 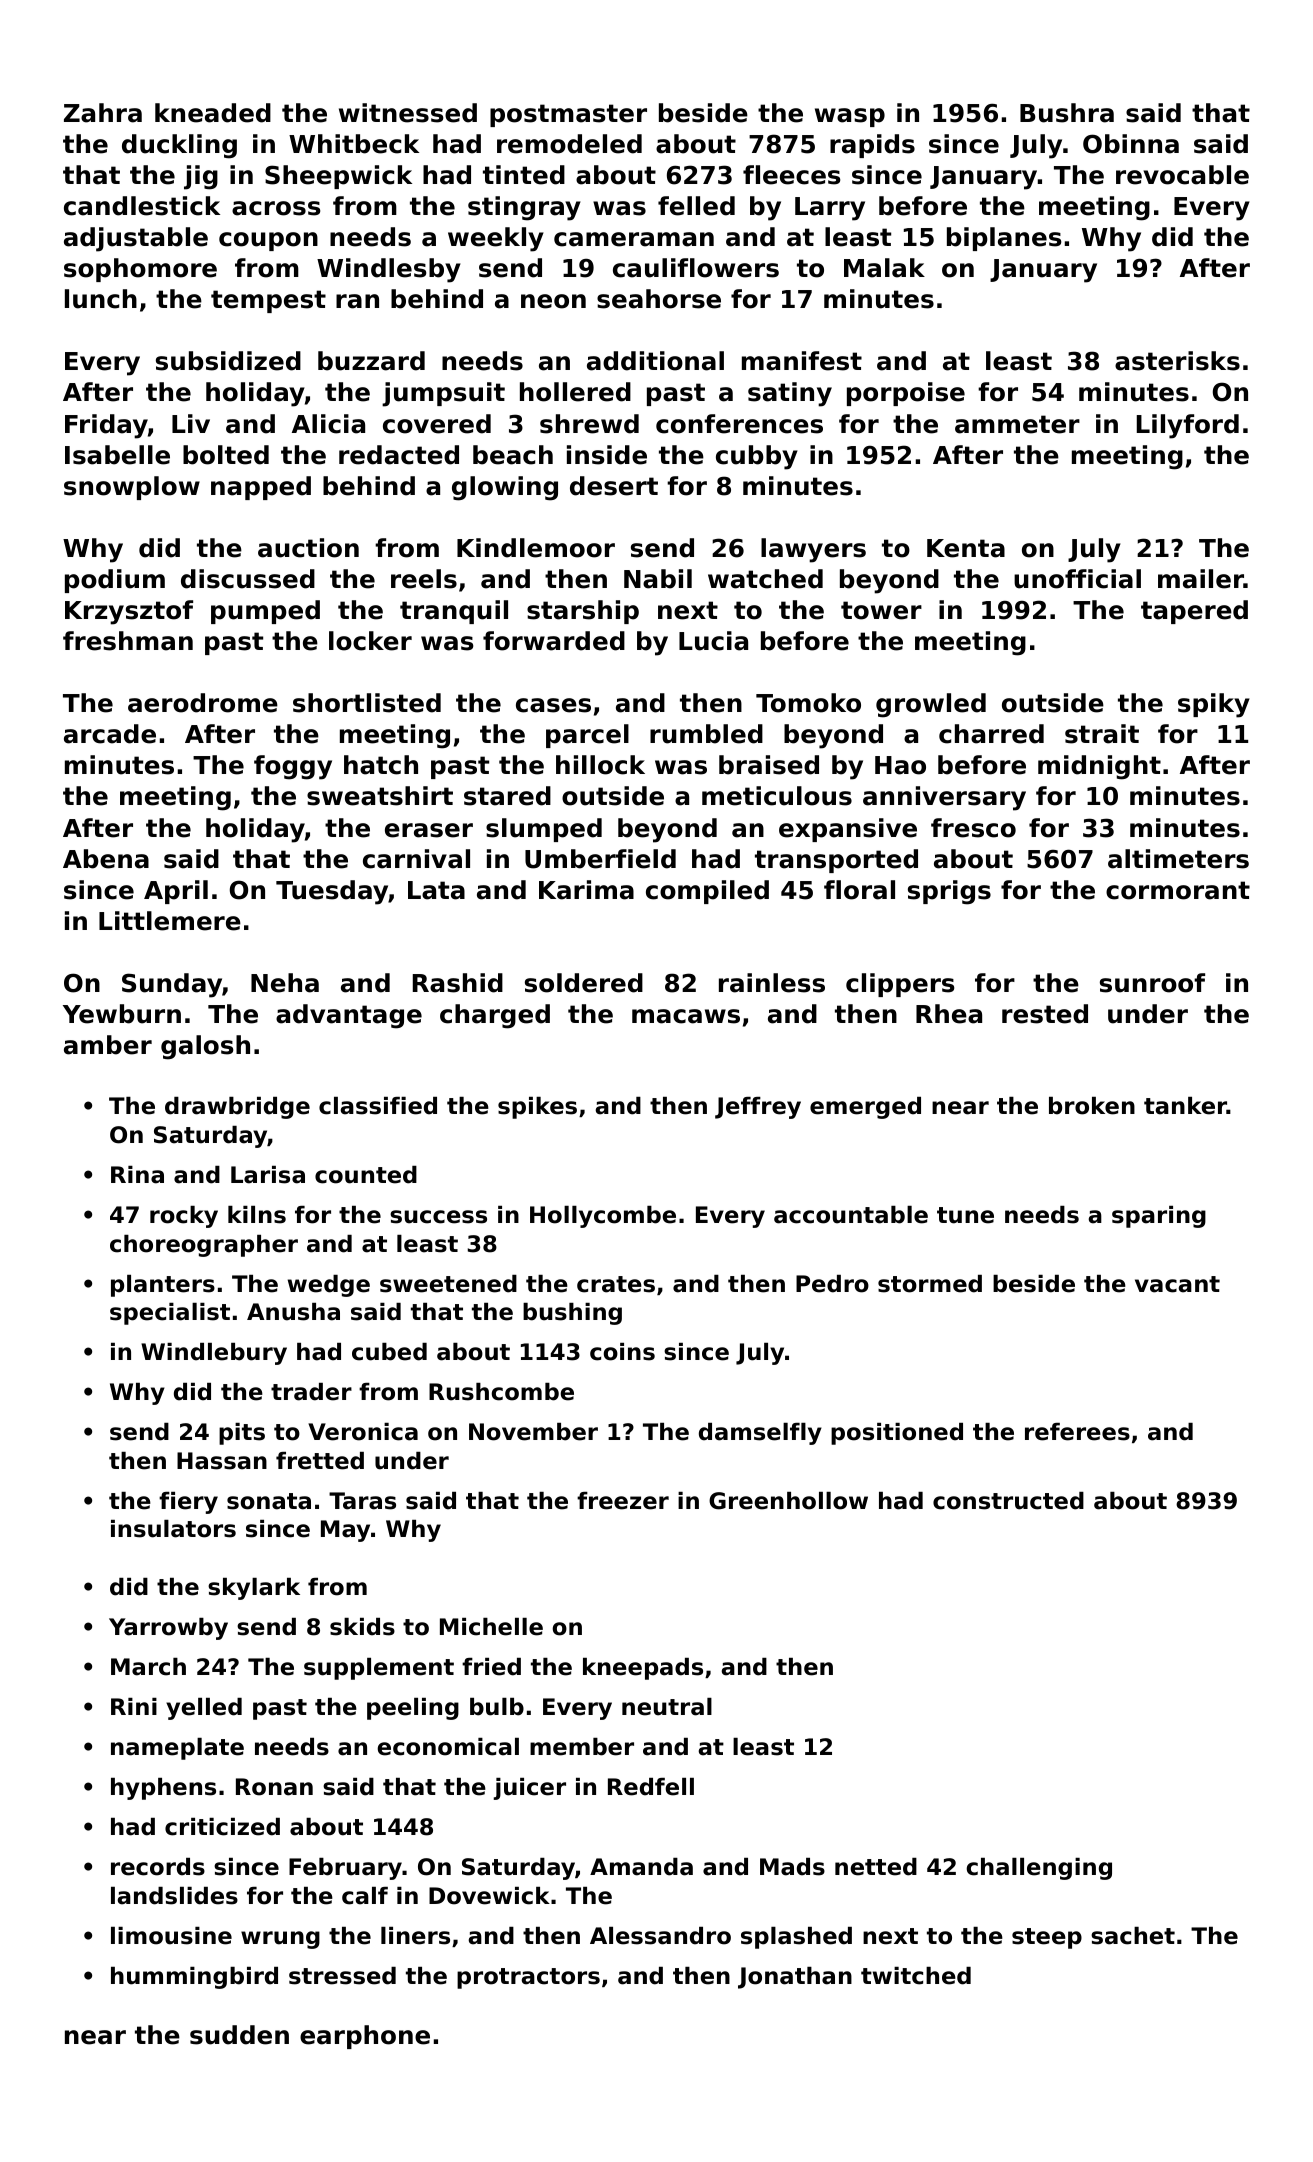 I want to click on Bushra, so click(x=1067, y=113).
